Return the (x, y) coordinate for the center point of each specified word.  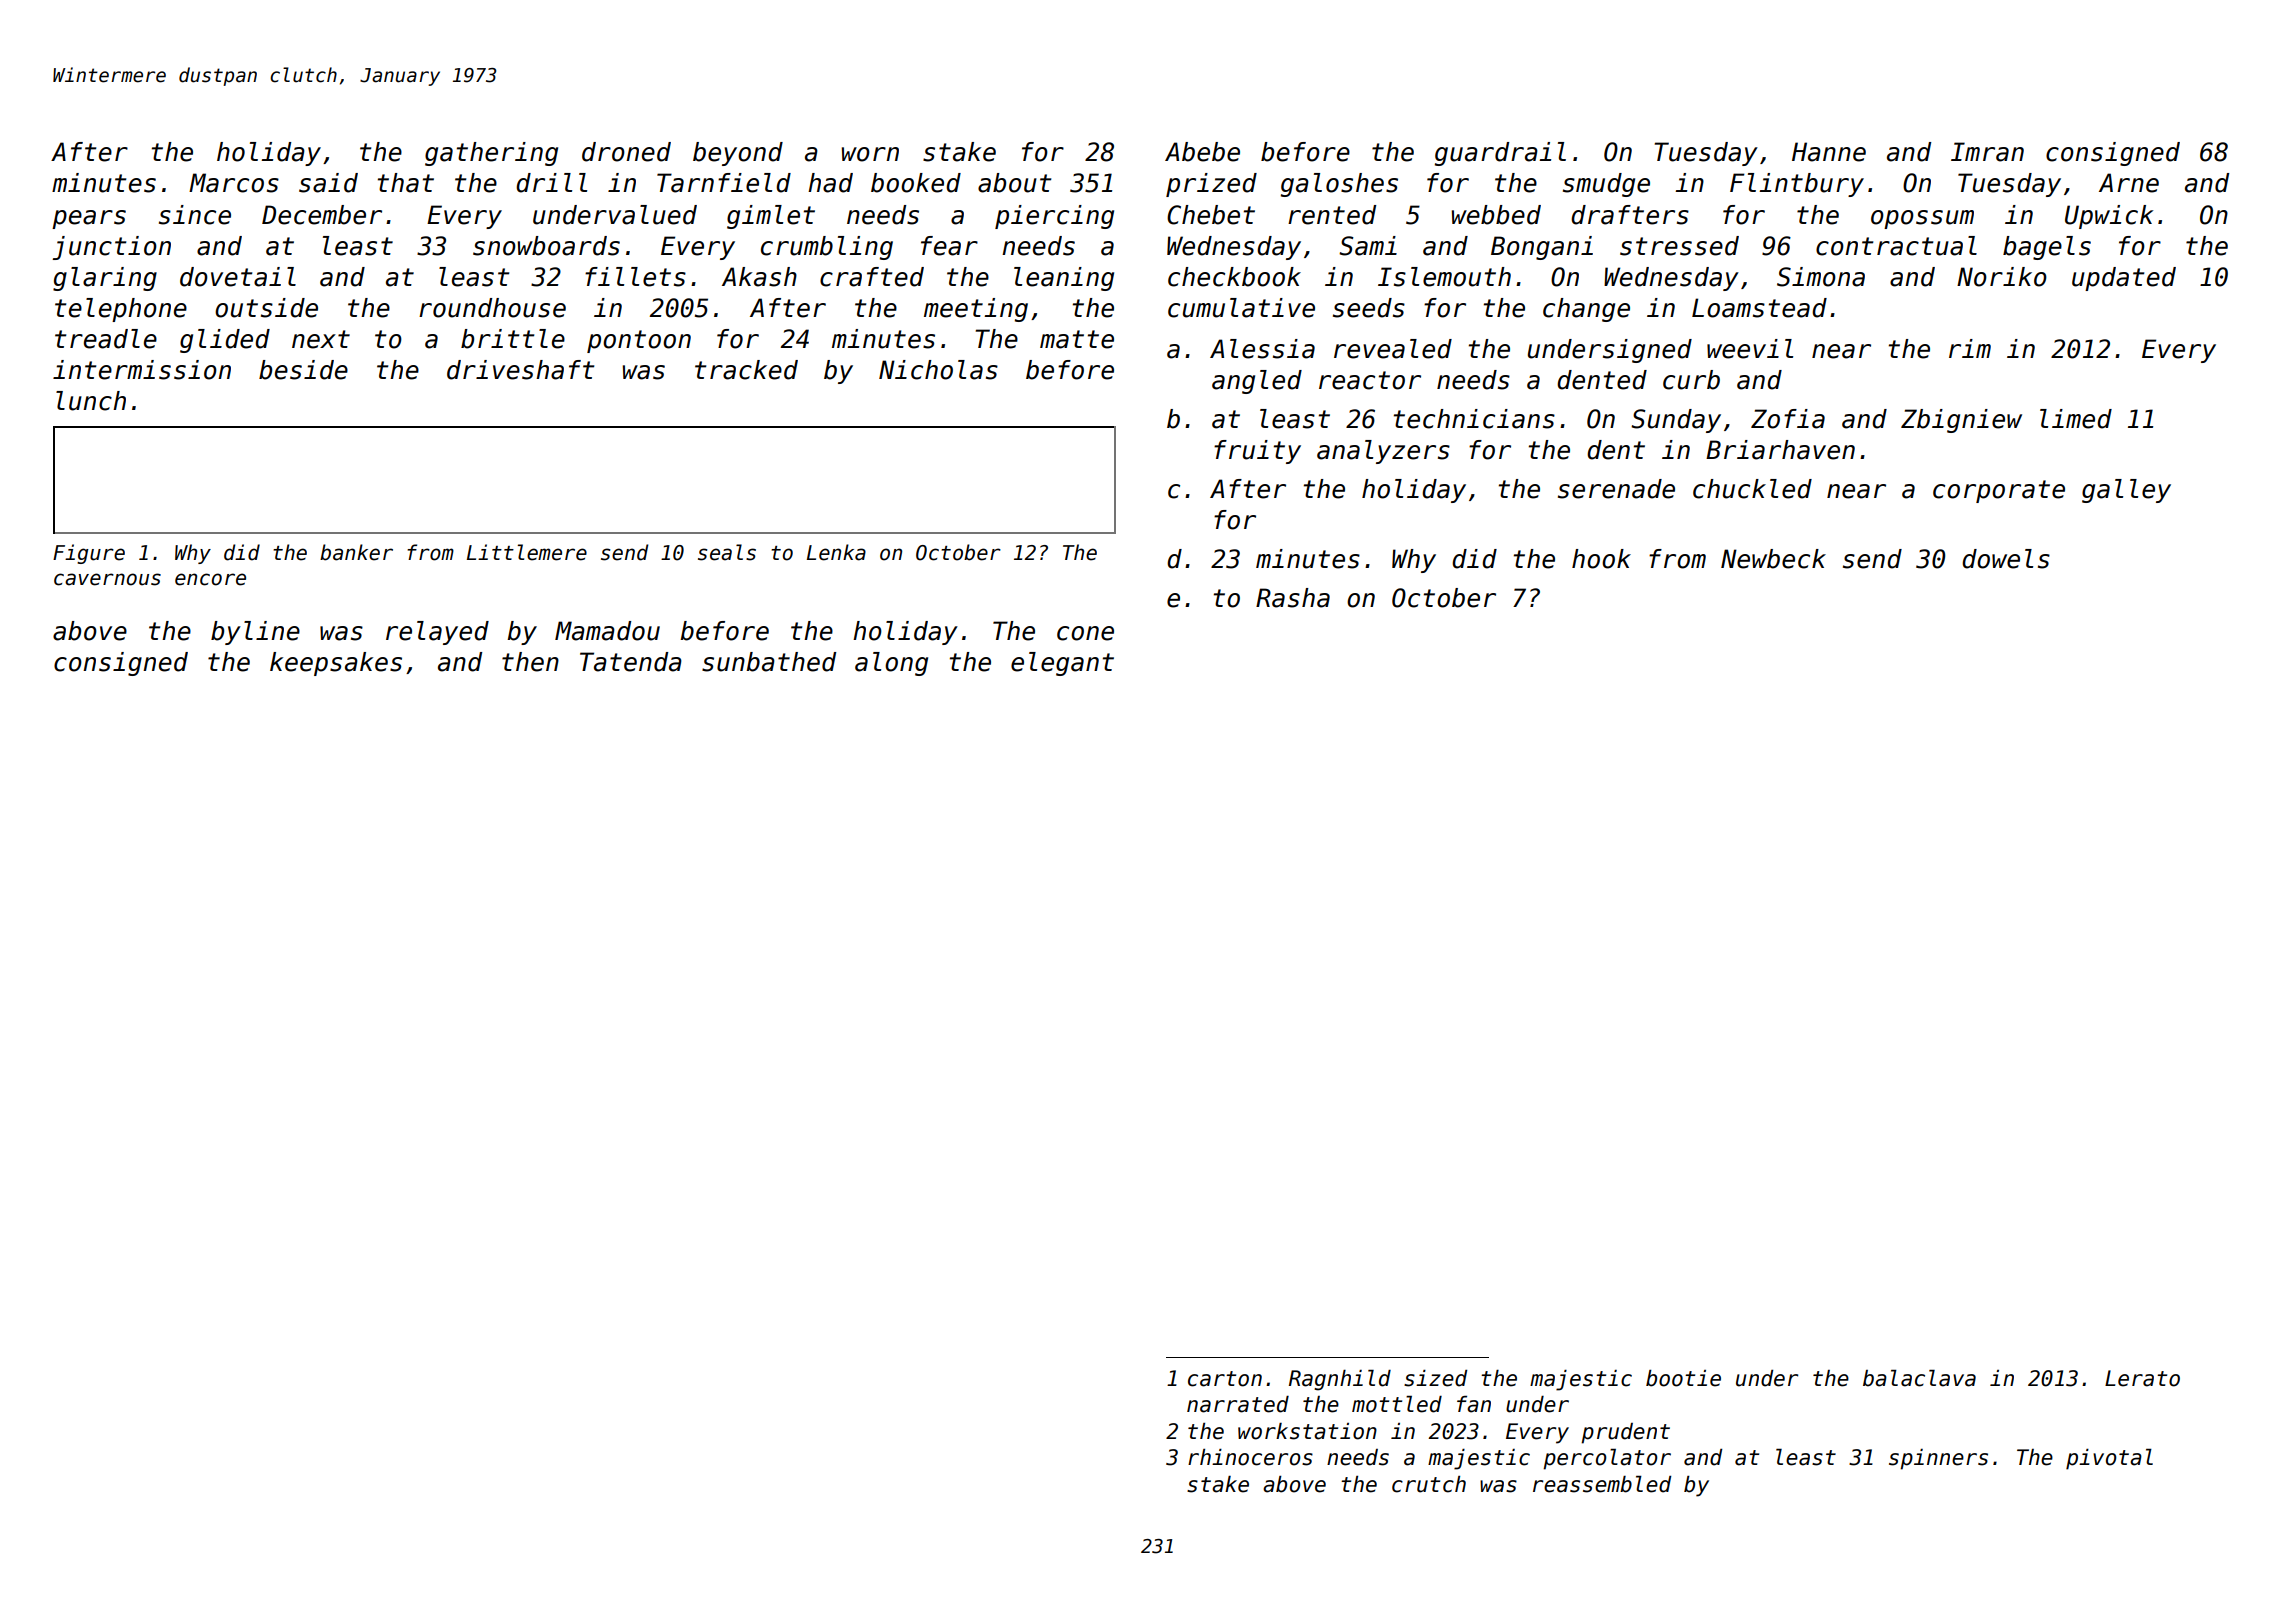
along (891, 664)
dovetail (238, 277)
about (1014, 183)
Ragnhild (1340, 1380)
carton (1225, 1379)
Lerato (2142, 1378)
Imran (1987, 152)
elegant (1062, 664)
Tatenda (631, 662)
